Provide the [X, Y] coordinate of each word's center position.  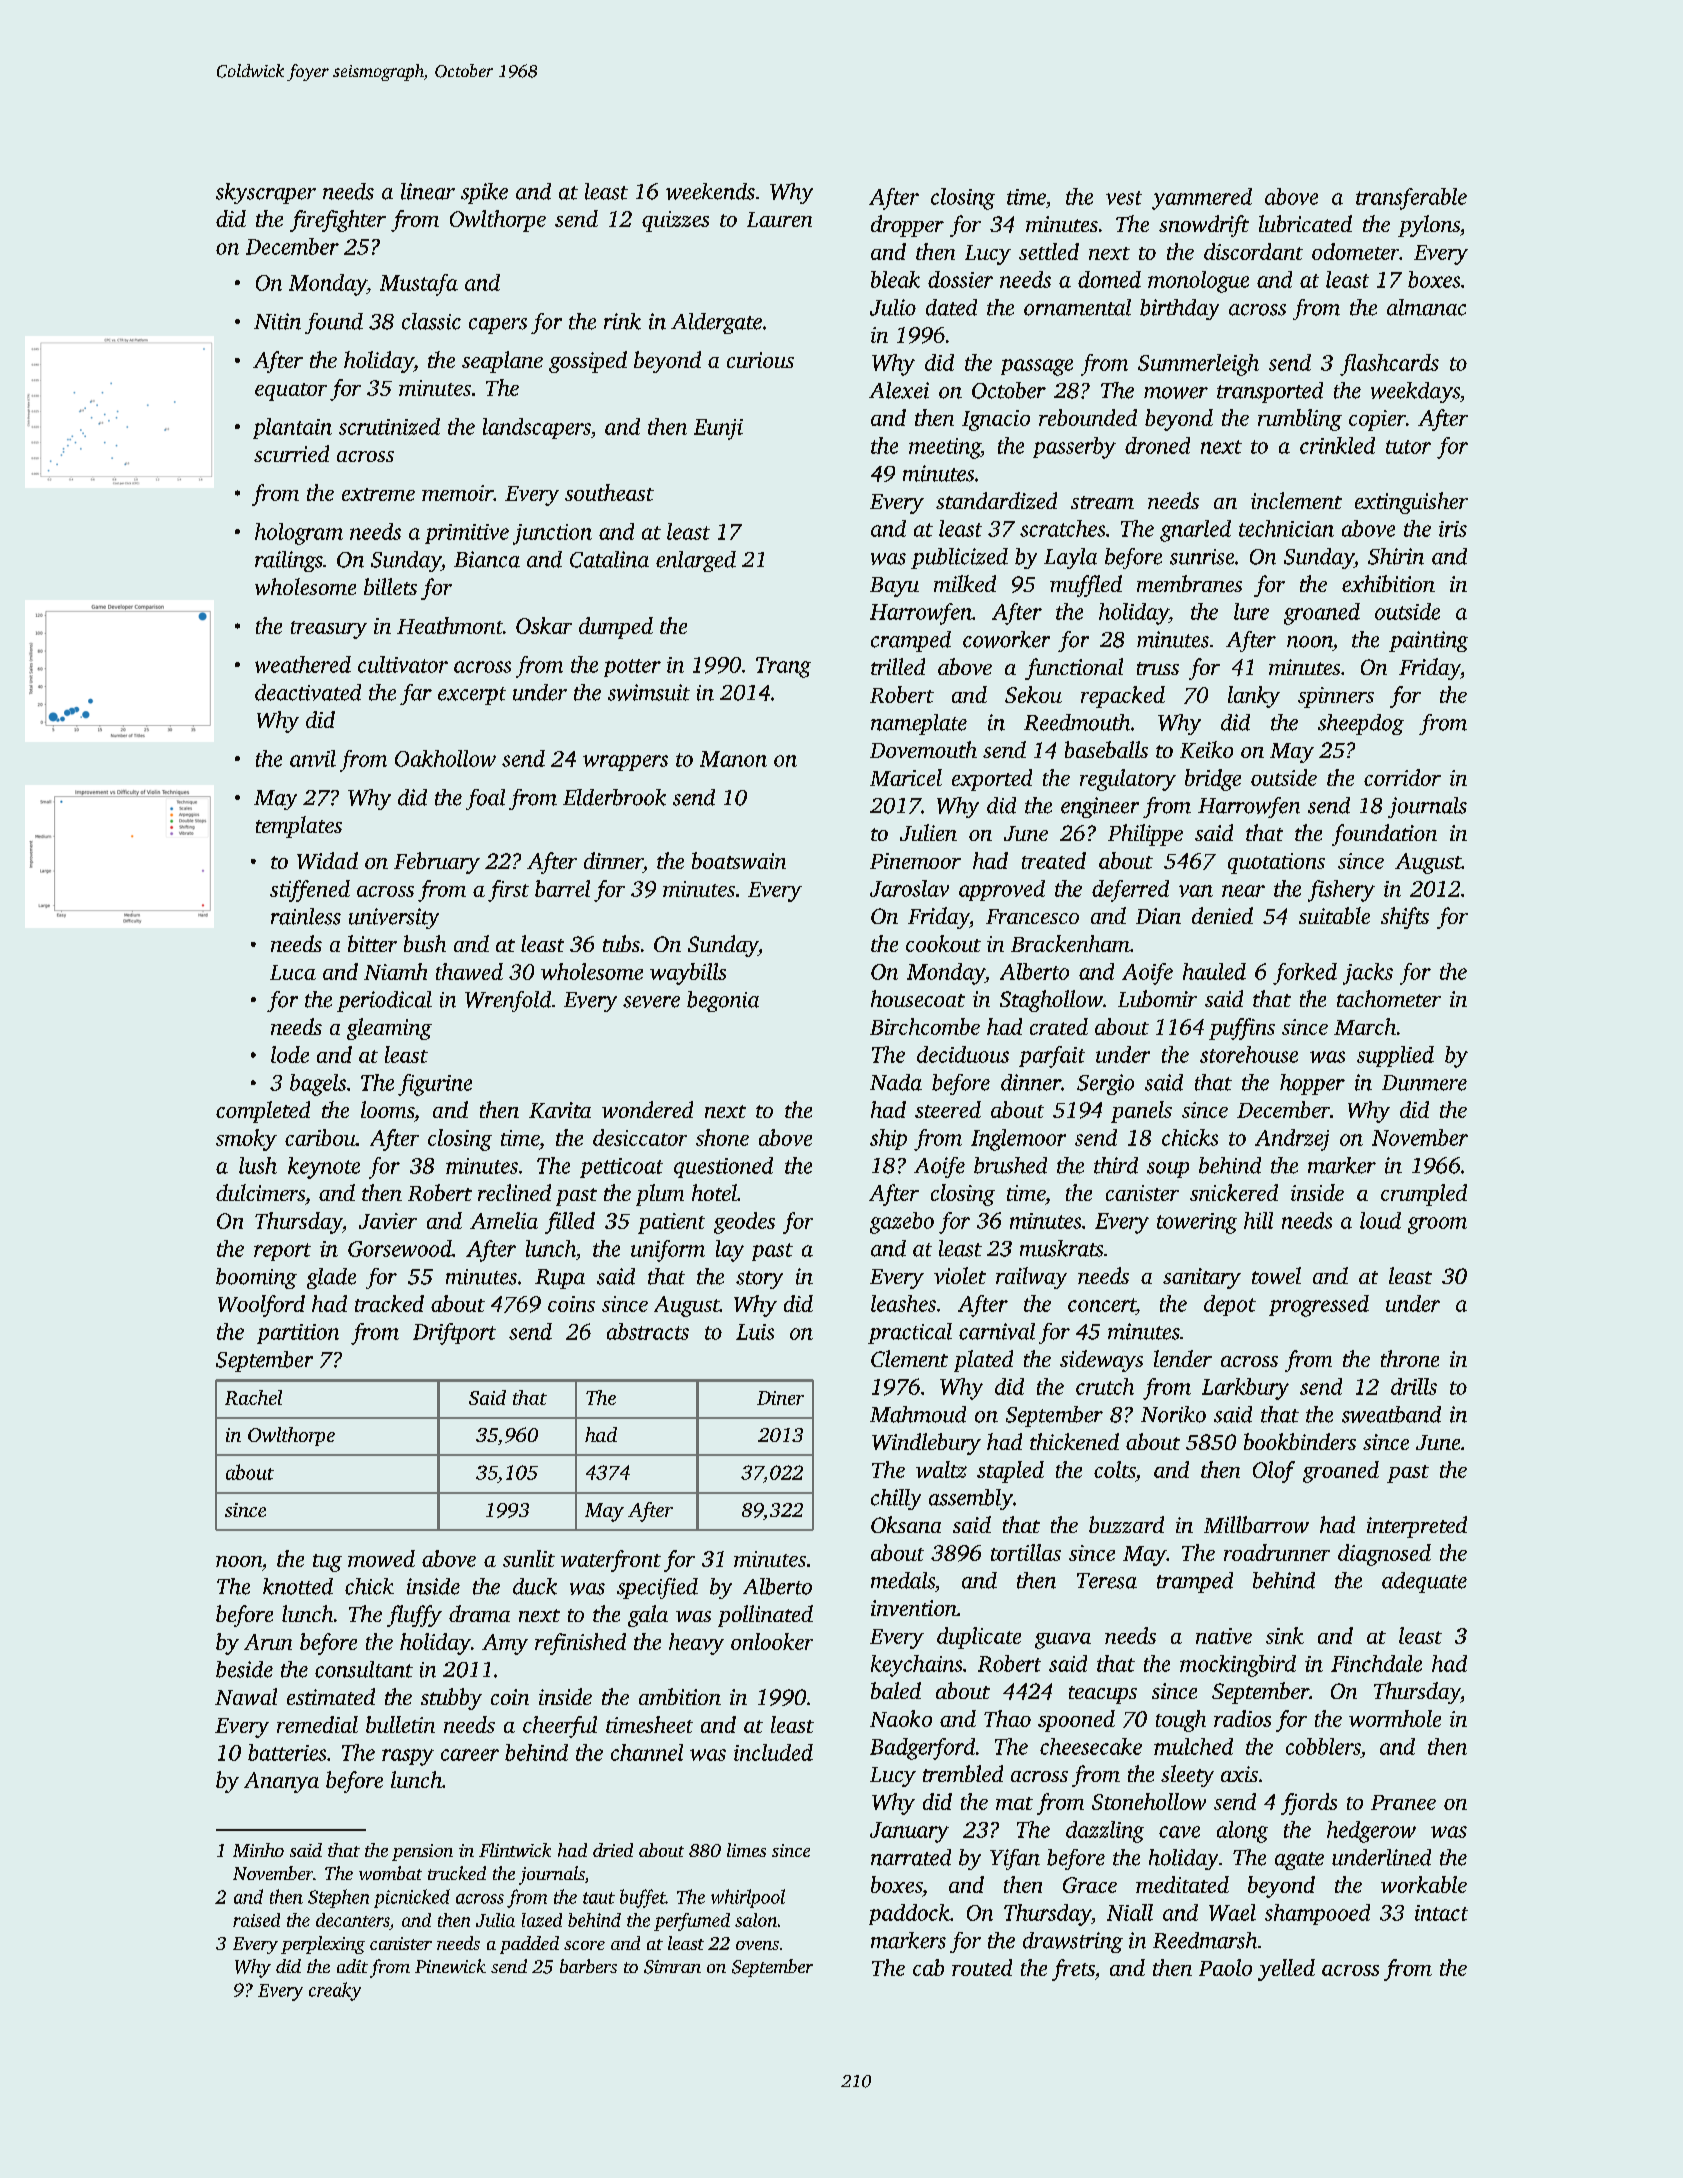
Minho [258, 1850]
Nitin [277, 321]
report [282, 1252]
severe [651, 1002]
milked [965, 583]
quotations [1276, 863]
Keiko [1206, 749]
